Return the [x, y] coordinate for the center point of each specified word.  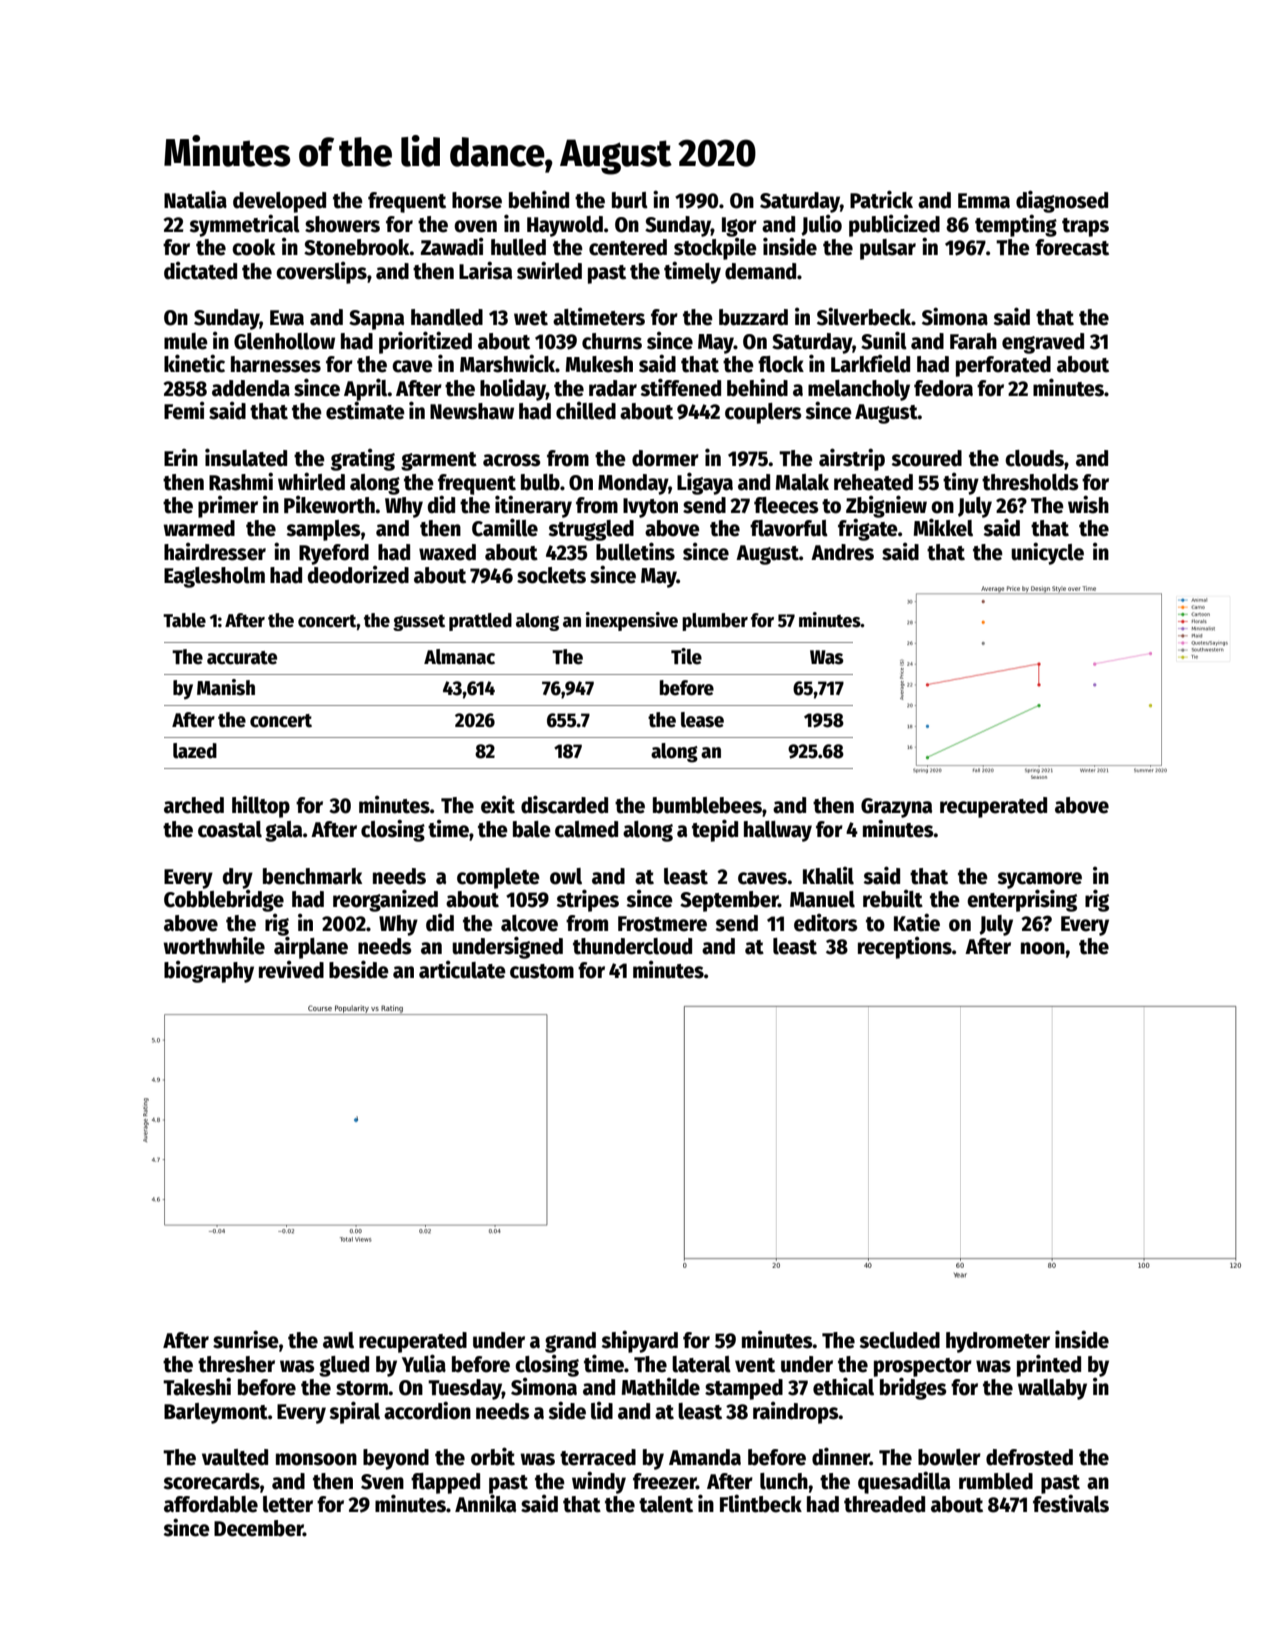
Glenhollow [284, 341]
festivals [1071, 1503]
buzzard [753, 317]
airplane [311, 947]
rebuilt [893, 899]
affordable [211, 1504]
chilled [586, 411]
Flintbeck [761, 1503]
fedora [943, 388]
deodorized [358, 575]
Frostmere [662, 924]
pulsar [888, 249]
